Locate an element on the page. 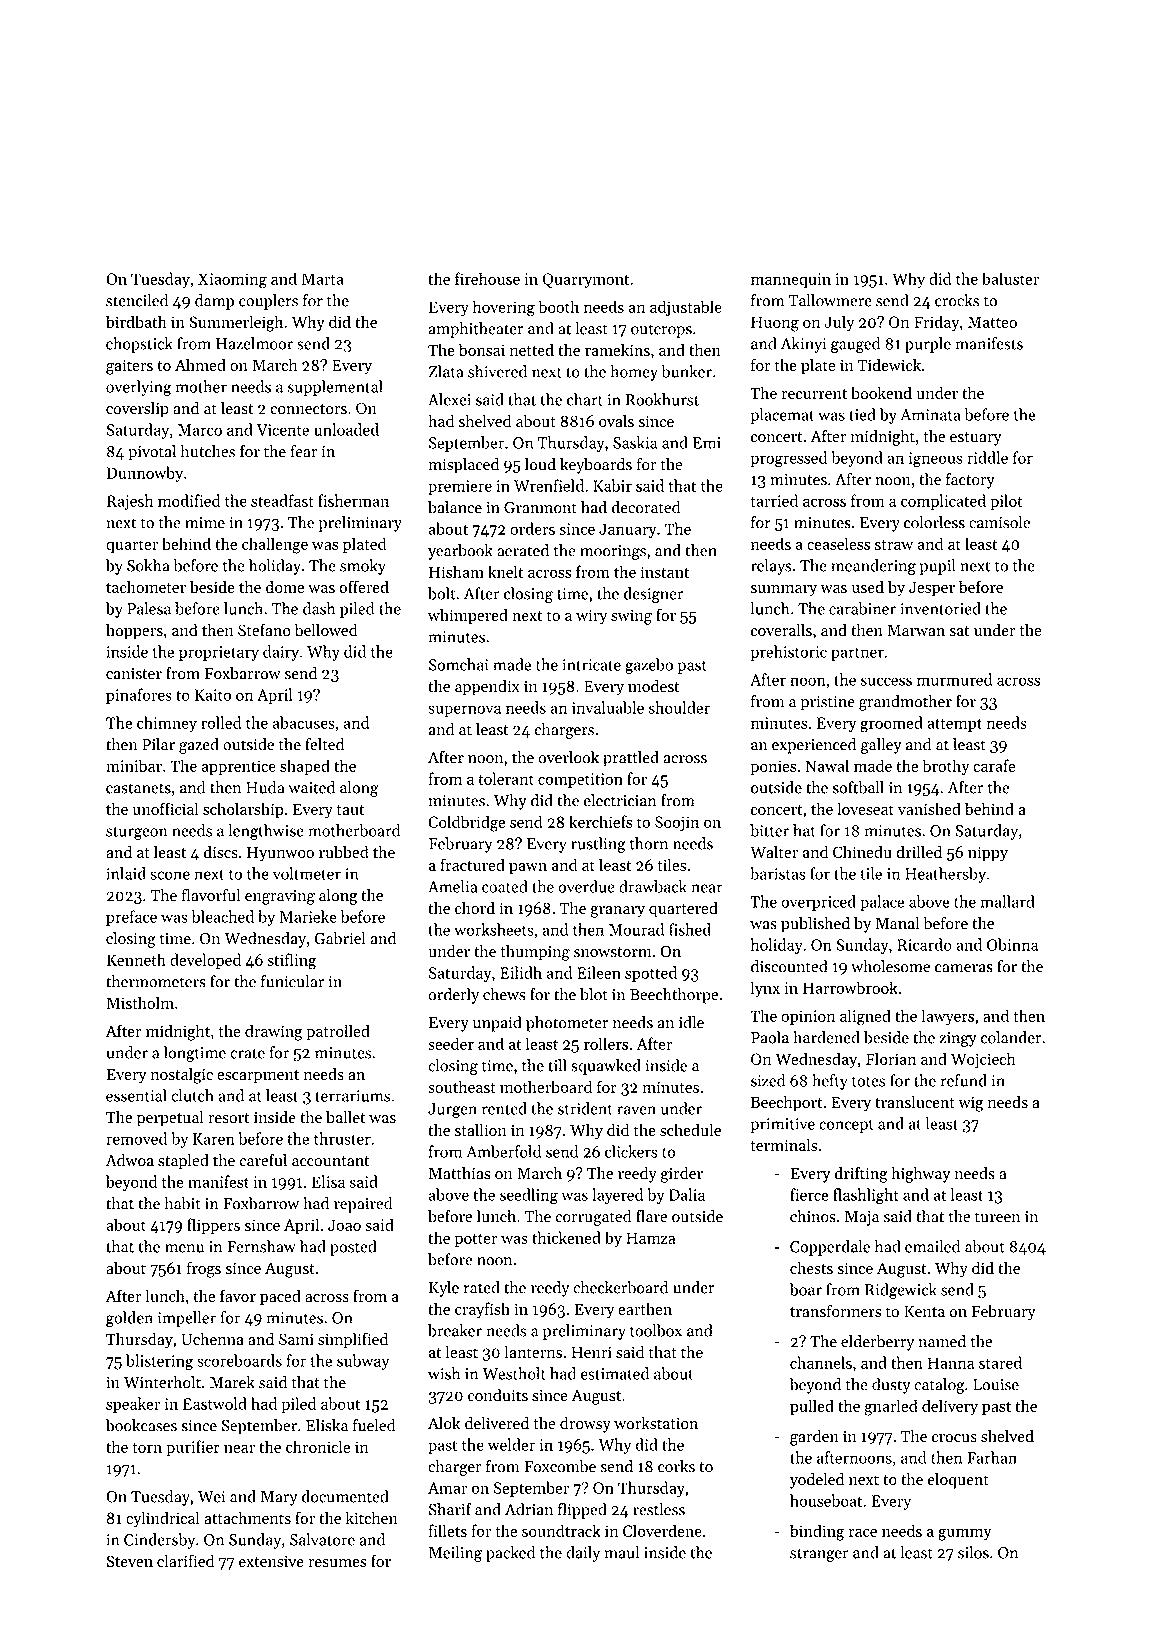  hoppers is located at coordinates (134, 632).
